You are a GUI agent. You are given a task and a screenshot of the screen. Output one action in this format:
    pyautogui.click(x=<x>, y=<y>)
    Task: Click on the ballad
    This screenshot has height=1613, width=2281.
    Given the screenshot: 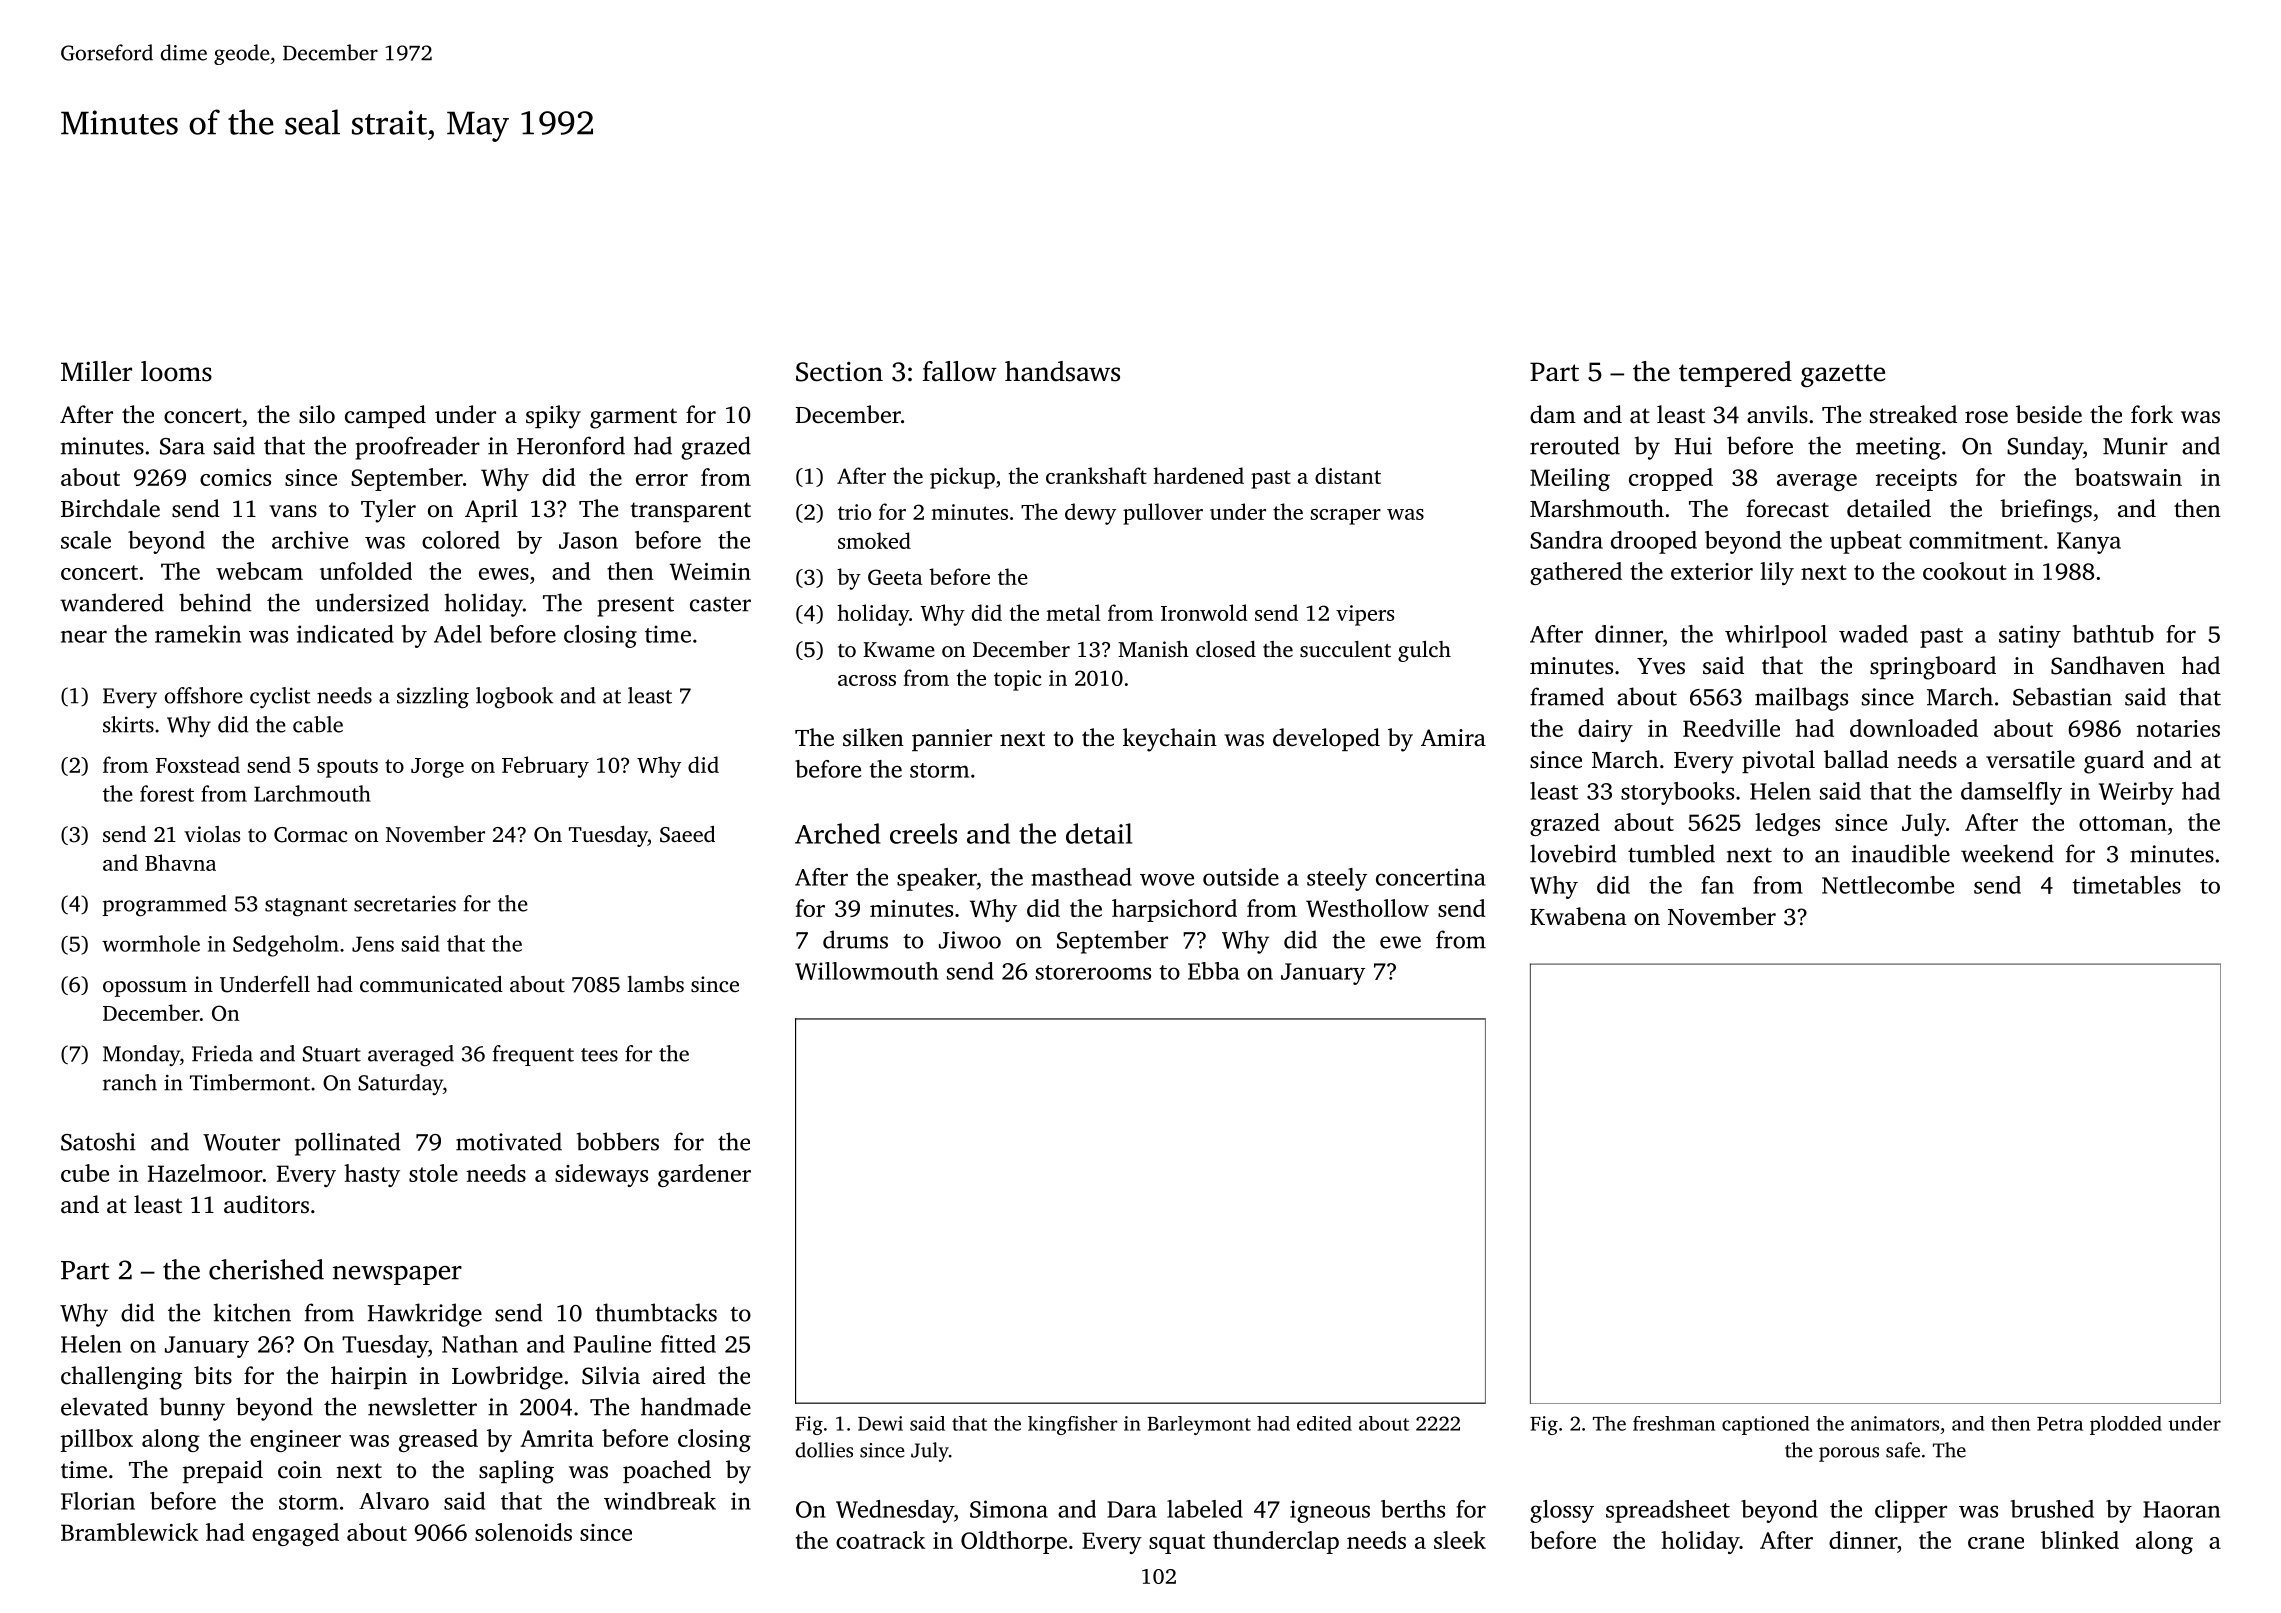 What is the action you would take?
    pyautogui.click(x=1856, y=759)
